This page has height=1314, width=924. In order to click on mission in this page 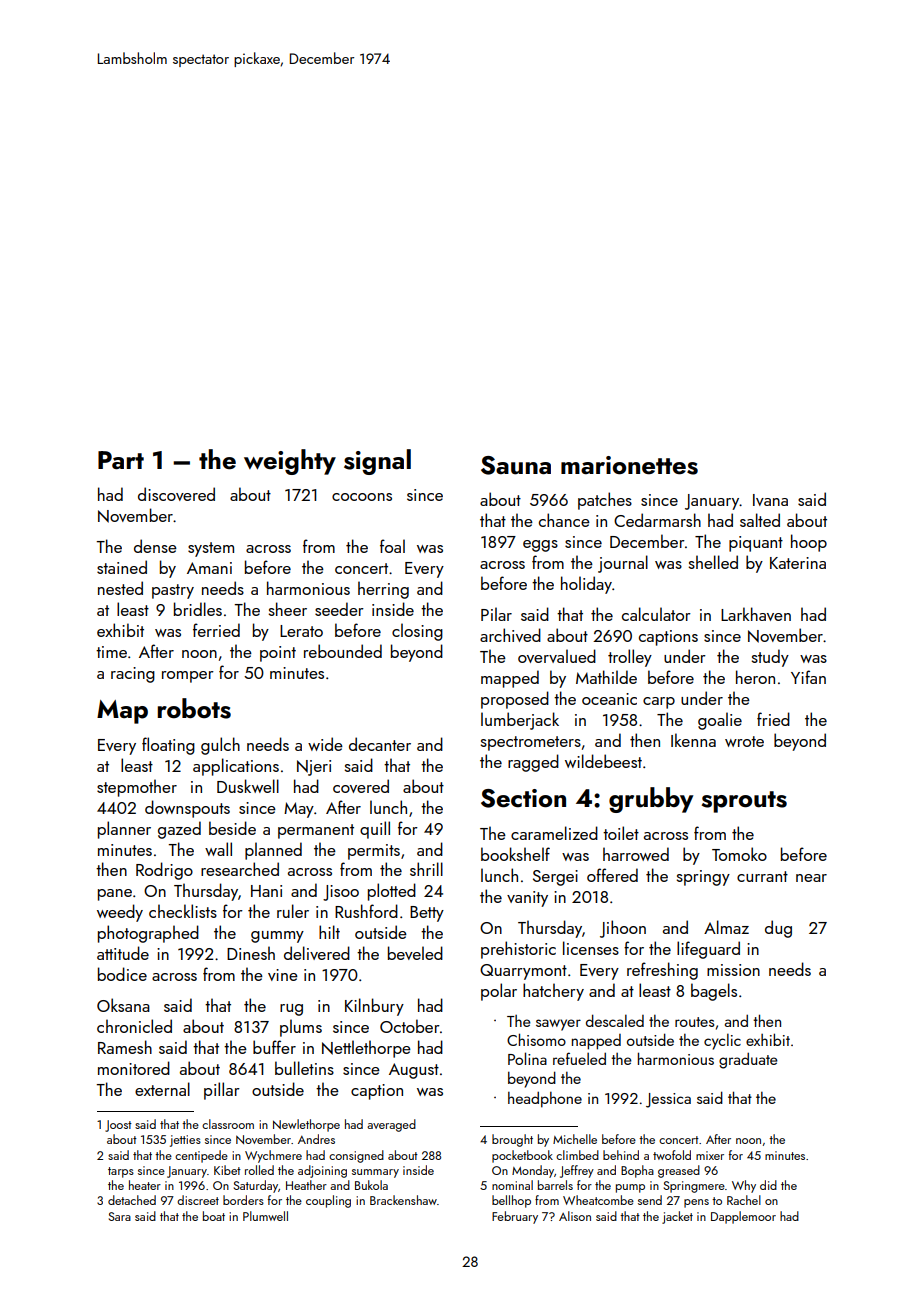, I will do `click(733, 970)`.
